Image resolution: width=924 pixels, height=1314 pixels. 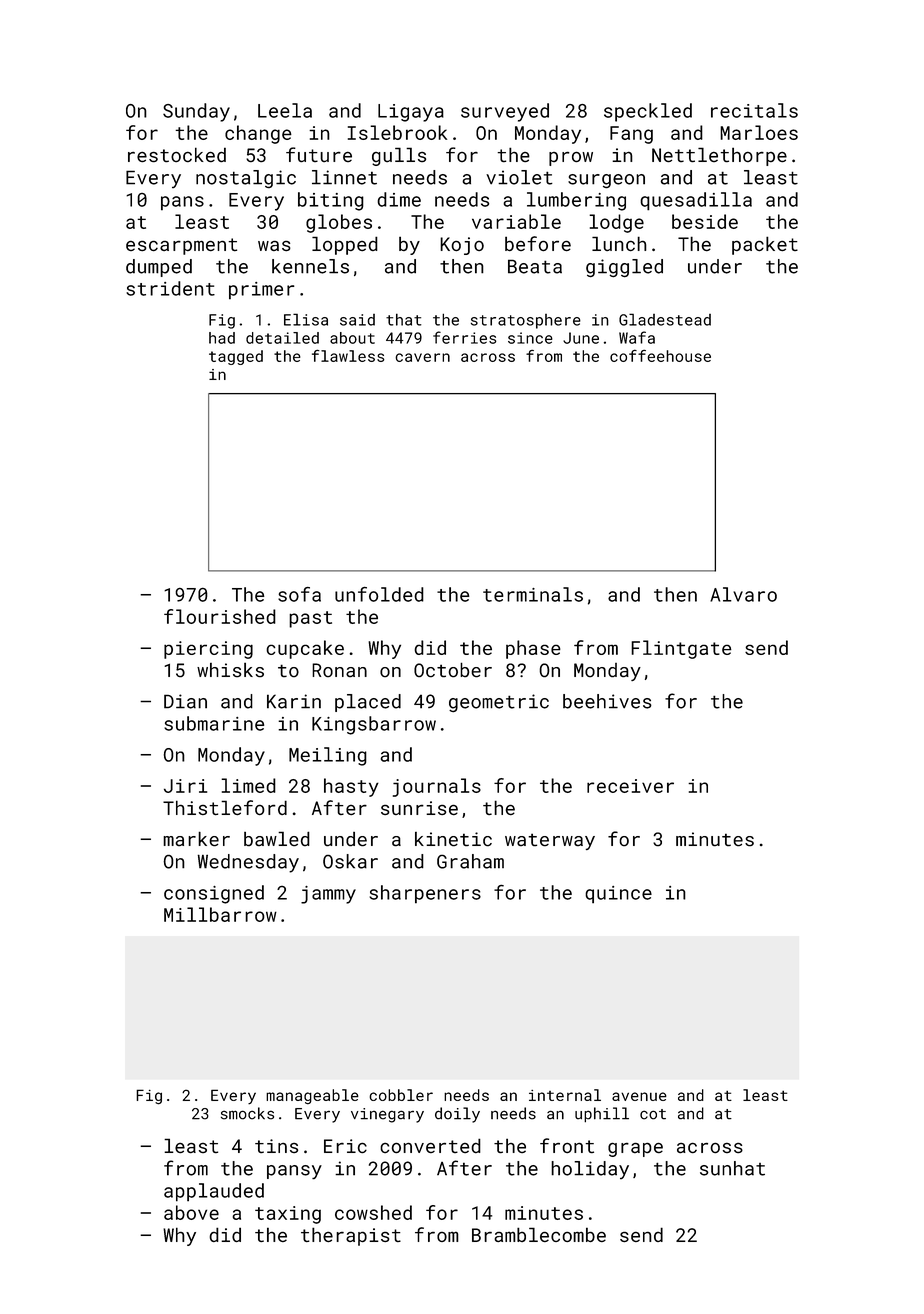 What do you see at coordinates (399, 199) in the document?
I see `dime` at bounding box center [399, 199].
